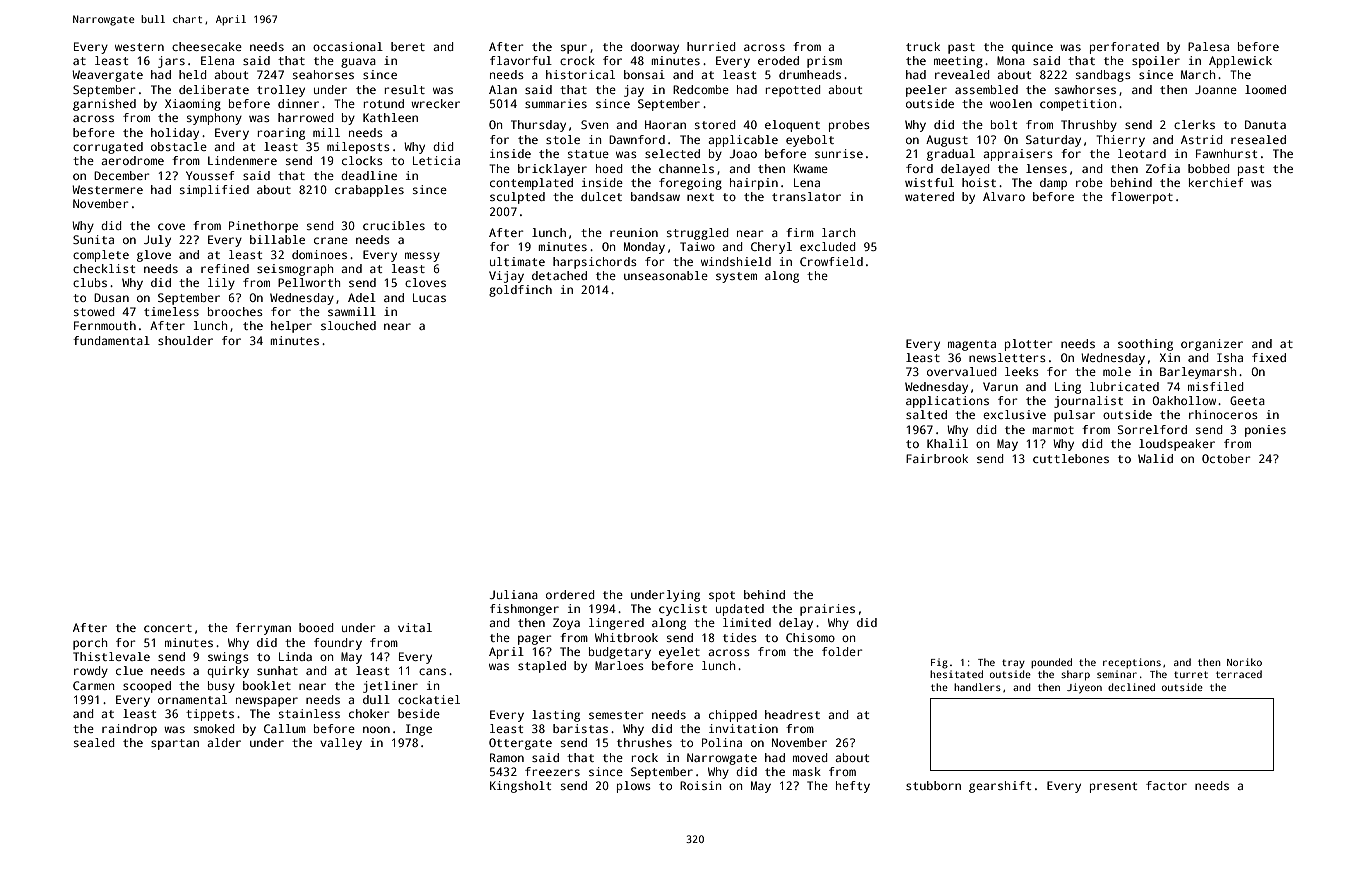 The height and width of the screenshot is (887, 1372). Describe the element at coordinates (937, 458) in the screenshot. I see `Fairbrook` at that location.
